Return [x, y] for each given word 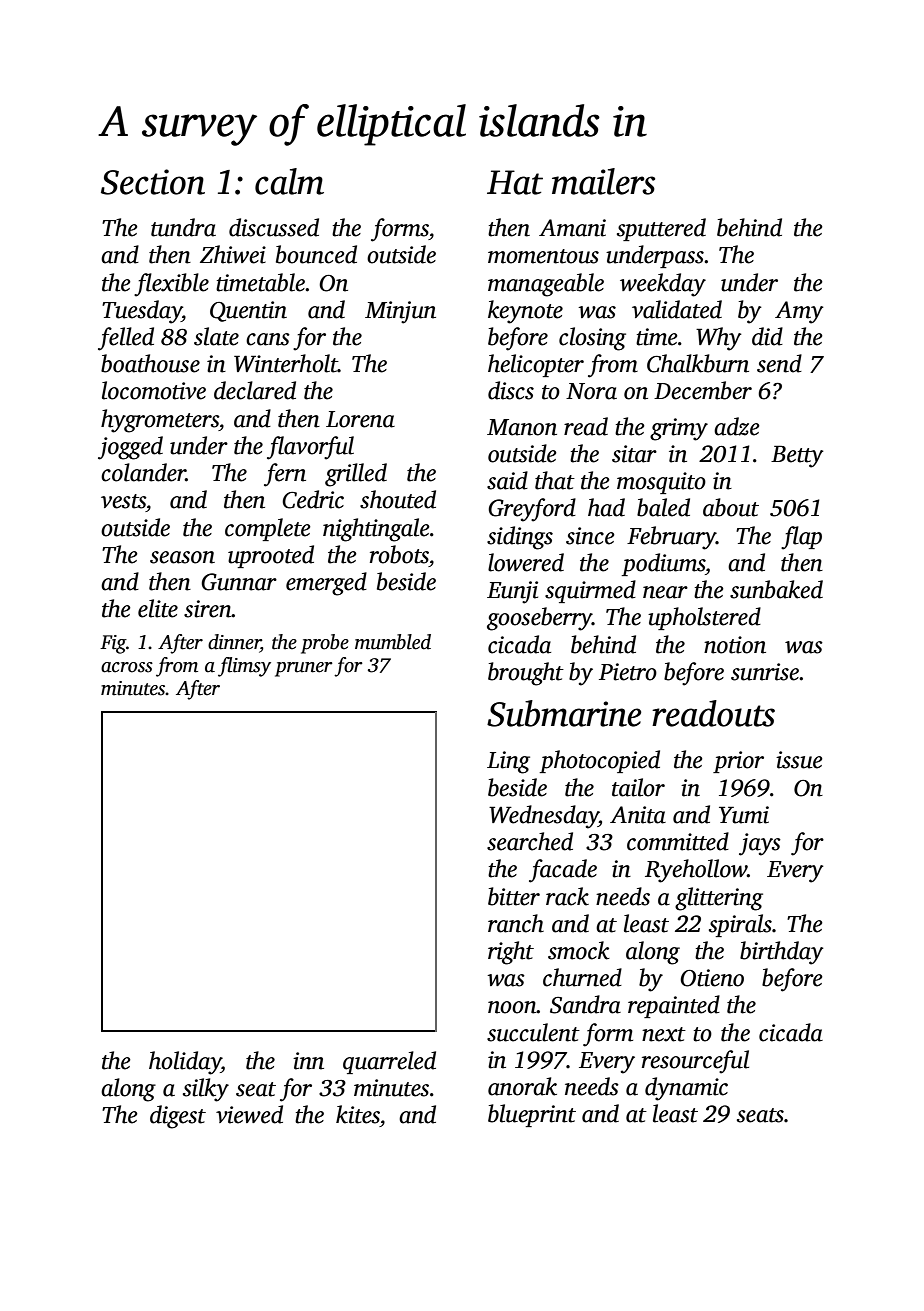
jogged [130, 448]
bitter [514, 896]
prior [738, 762]
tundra [183, 227]
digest [178, 1117]
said [507, 480]
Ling [508, 762]
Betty [797, 456]
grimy [679, 429]
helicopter [536, 365]
